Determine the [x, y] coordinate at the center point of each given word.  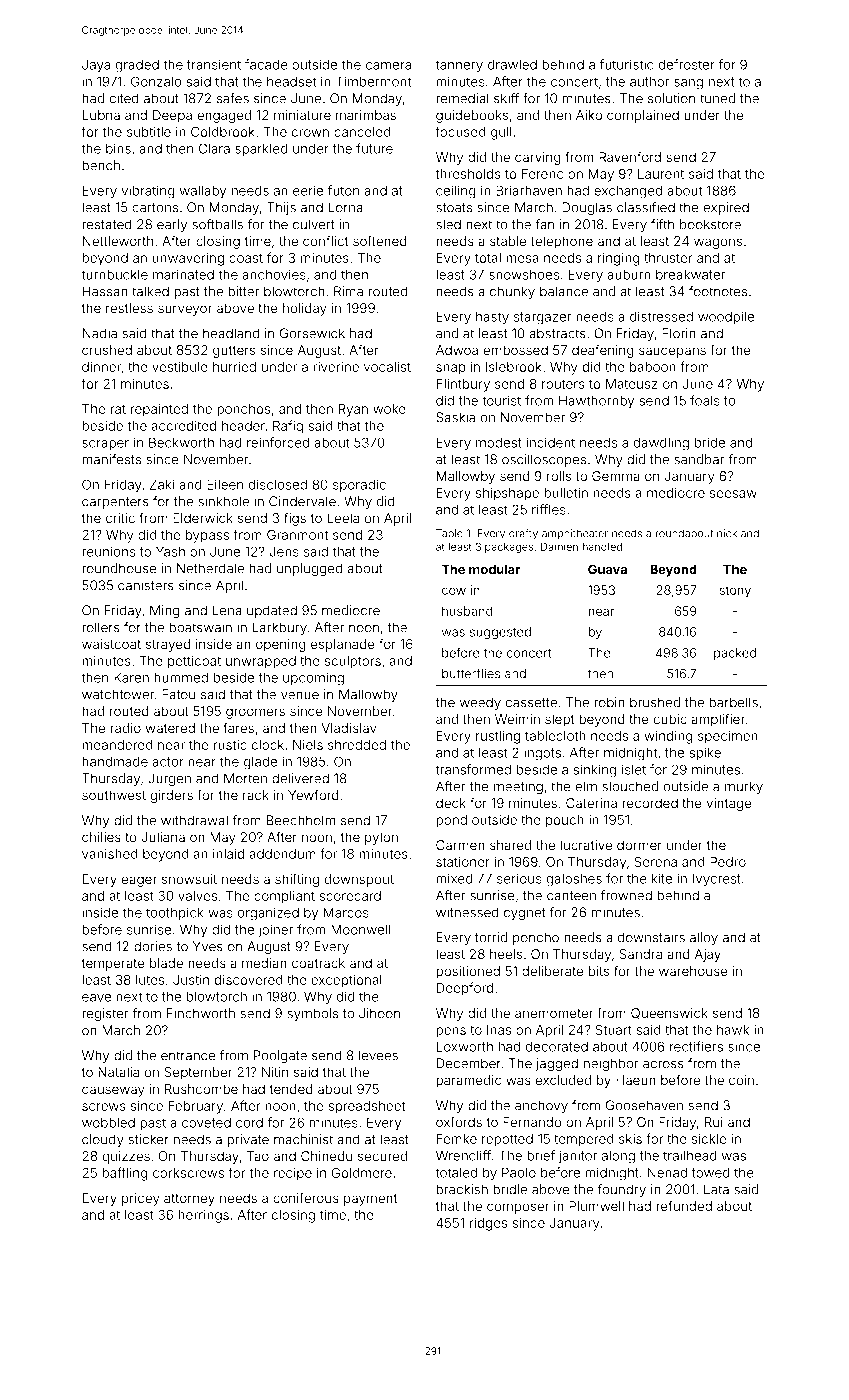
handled [602, 547]
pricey [140, 1199]
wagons [718, 243]
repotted [507, 1140]
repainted [159, 410]
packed [735, 654]
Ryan [353, 410]
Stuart [613, 1030]
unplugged [310, 569]
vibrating [148, 192]
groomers [255, 713]
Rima [348, 291]
